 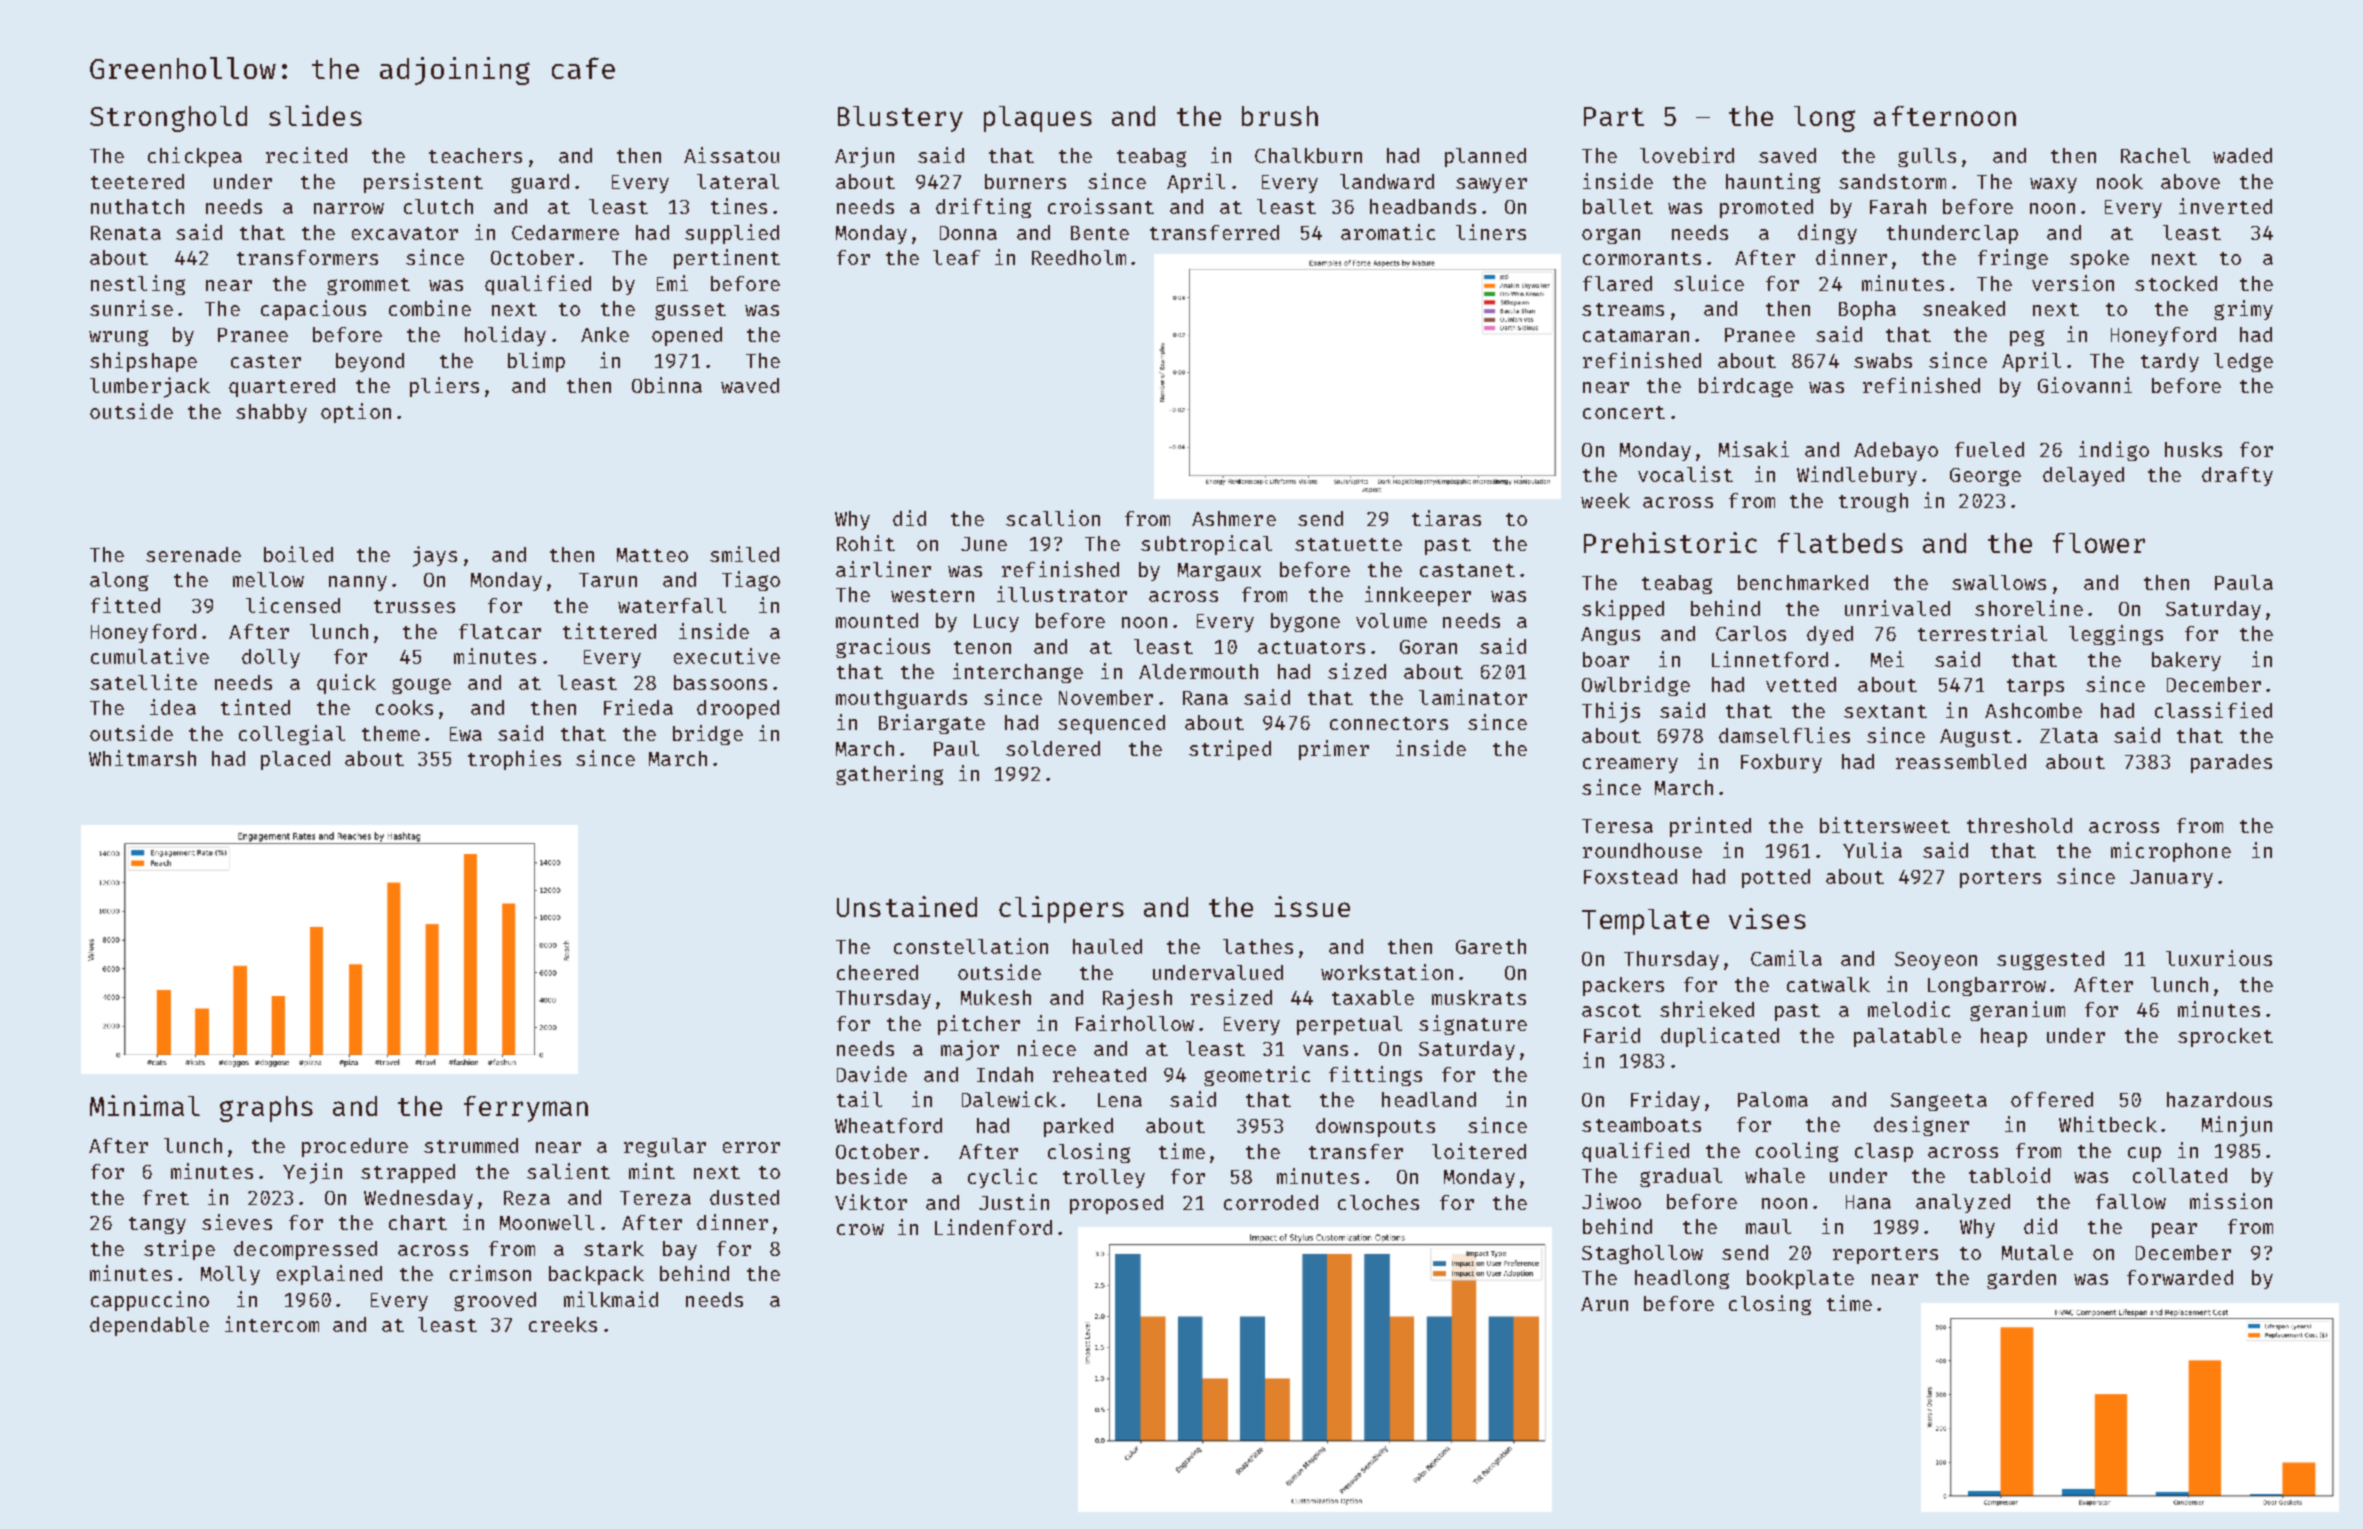 What do you see at coordinates (2231, 1201) in the screenshot?
I see `mission` at bounding box center [2231, 1201].
